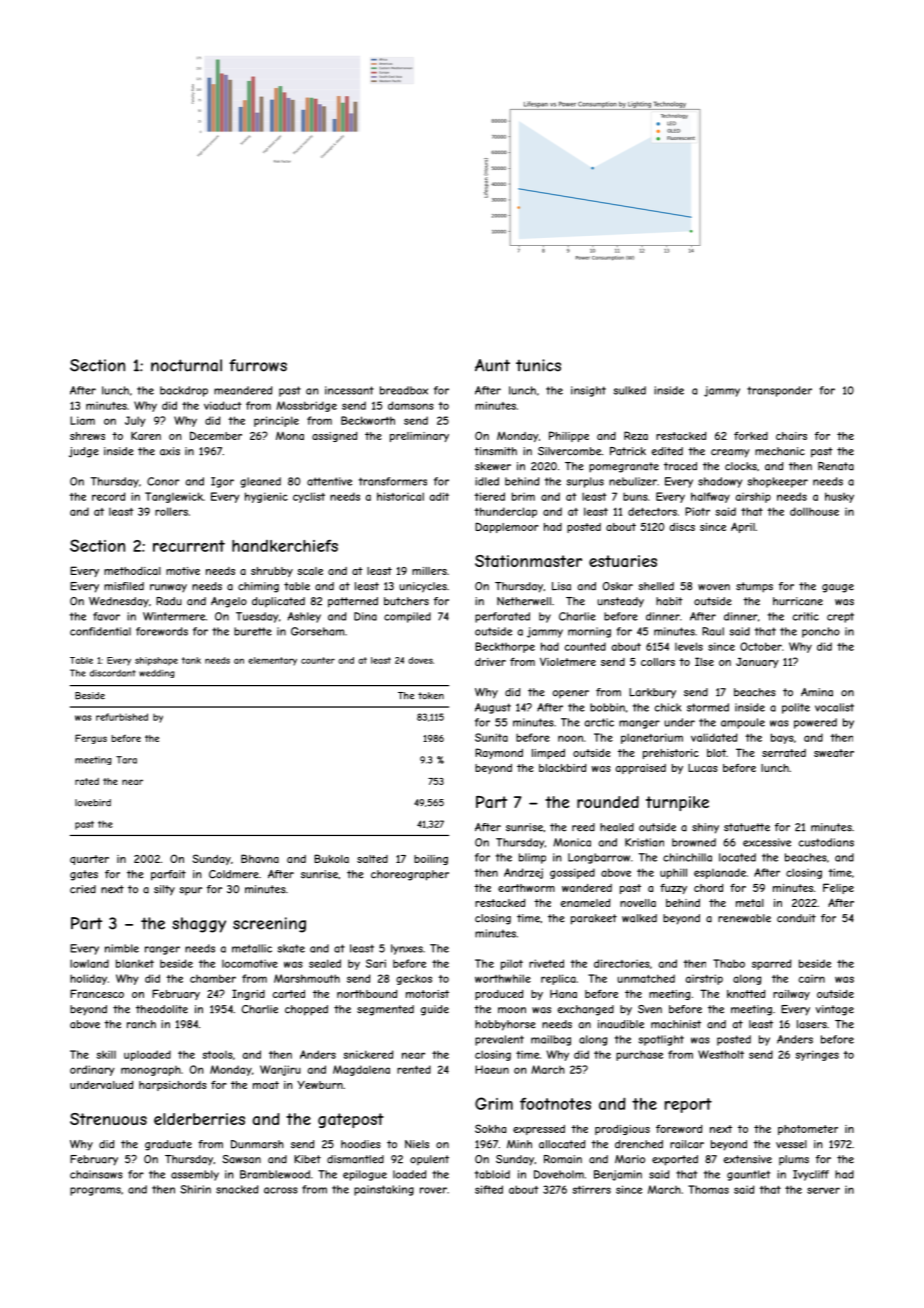  Describe the element at coordinates (744, 918) in the screenshot. I see `renewable` at that location.
